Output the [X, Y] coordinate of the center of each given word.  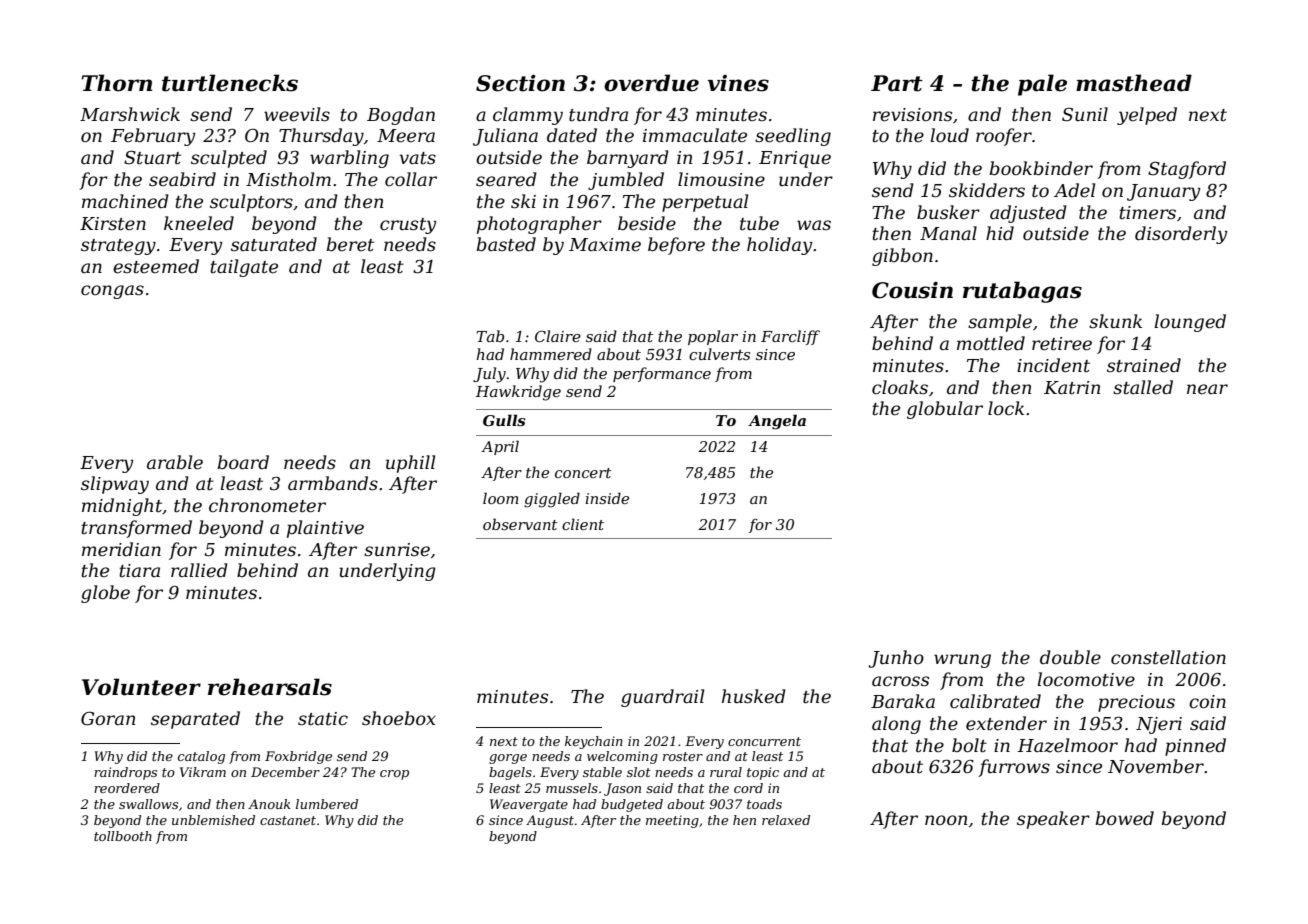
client [583, 524]
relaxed [786, 820]
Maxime [605, 245]
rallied [199, 570]
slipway [115, 485]
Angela [777, 422]
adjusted [1028, 214]
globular [945, 410]
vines [738, 83]
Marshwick [130, 114]
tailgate [244, 268]
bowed [1125, 818]
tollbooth [123, 836]
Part [897, 83]
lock [1006, 408]
